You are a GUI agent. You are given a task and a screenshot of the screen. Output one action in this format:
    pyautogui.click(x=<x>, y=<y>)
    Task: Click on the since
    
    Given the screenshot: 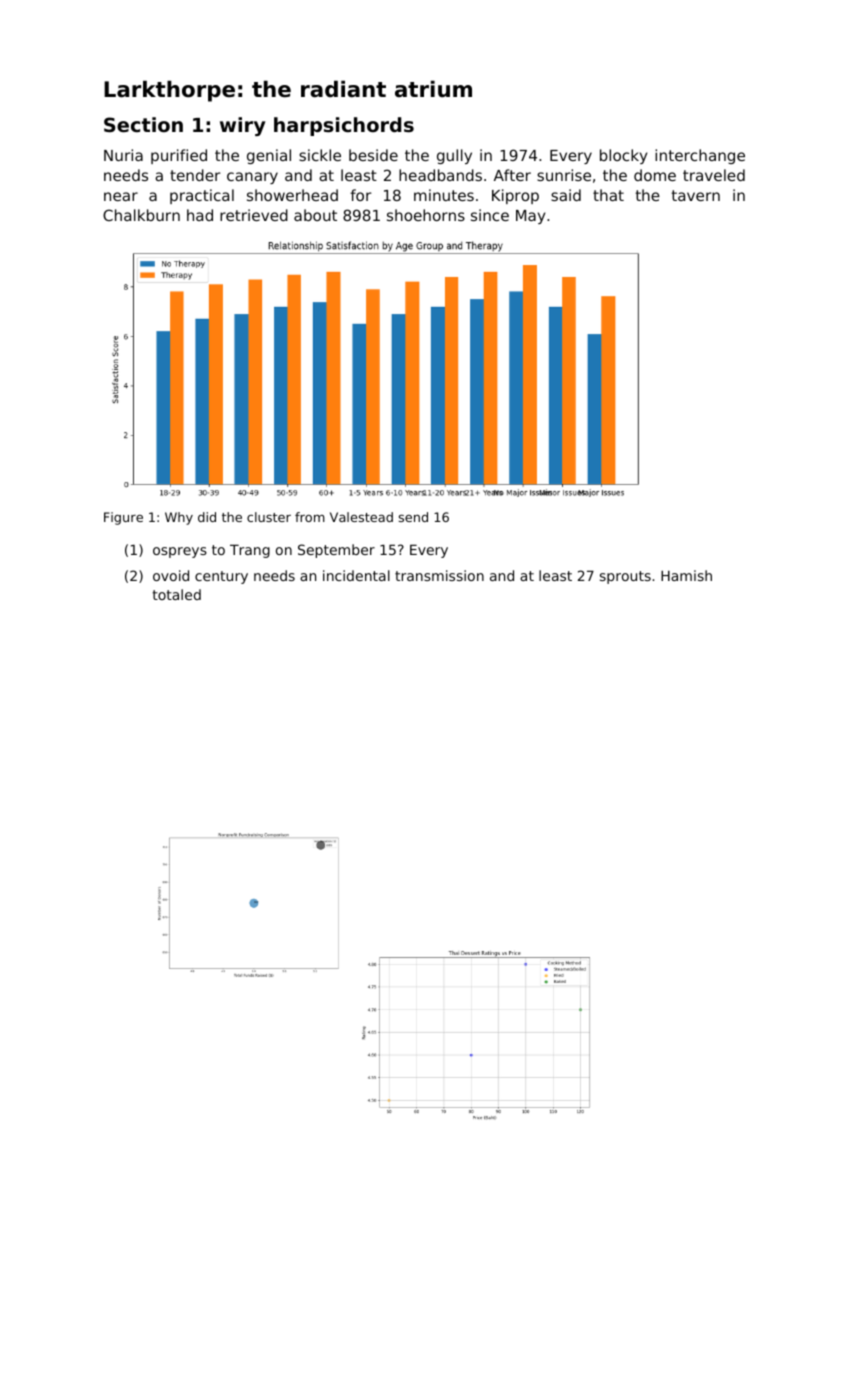 What is the action you would take?
    pyautogui.click(x=490, y=215)
